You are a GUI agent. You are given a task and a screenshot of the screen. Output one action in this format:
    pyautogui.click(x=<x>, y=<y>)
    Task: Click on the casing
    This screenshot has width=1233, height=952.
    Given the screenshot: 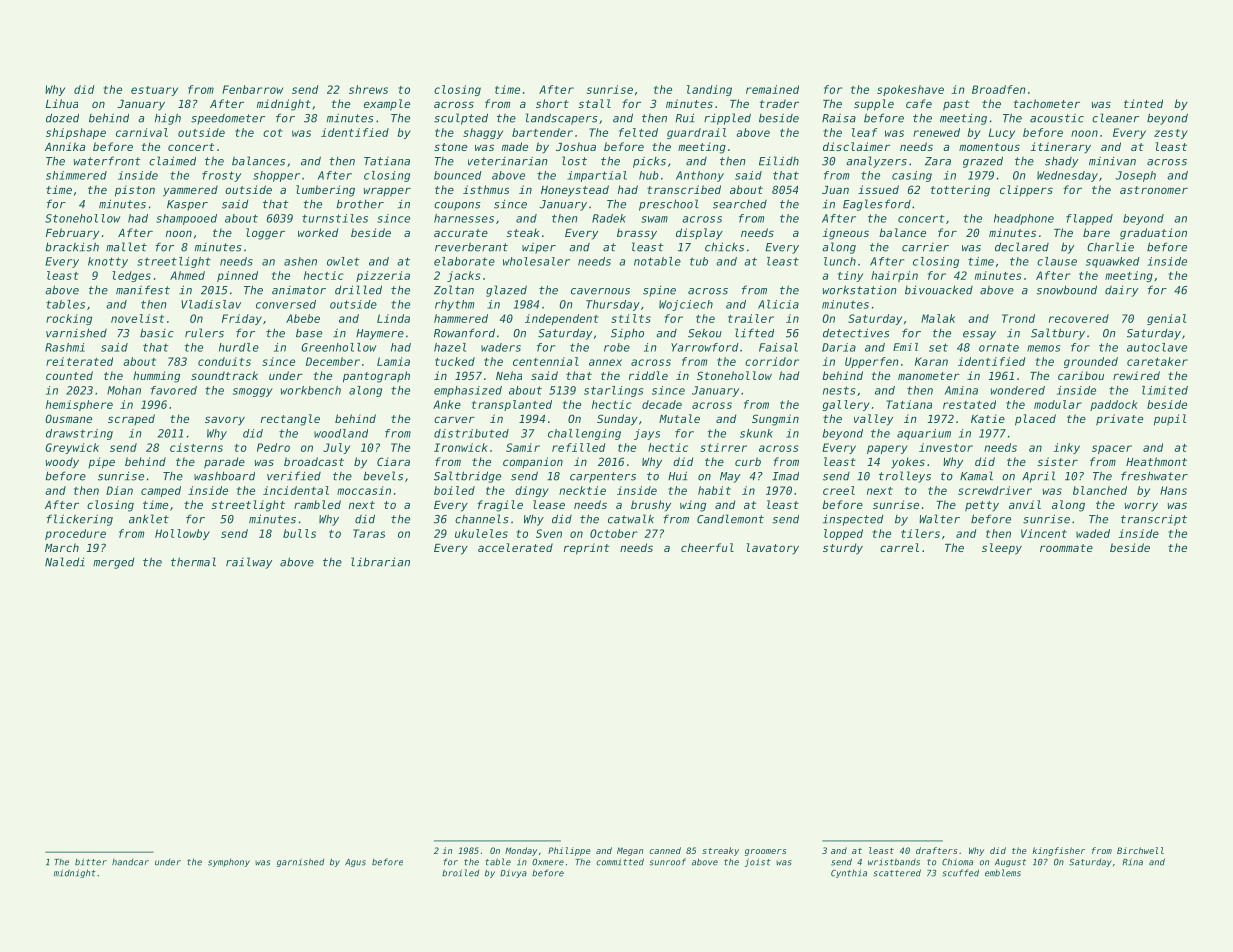 What is the action you would take?
    pyautogui.click(x=912, y=176)
